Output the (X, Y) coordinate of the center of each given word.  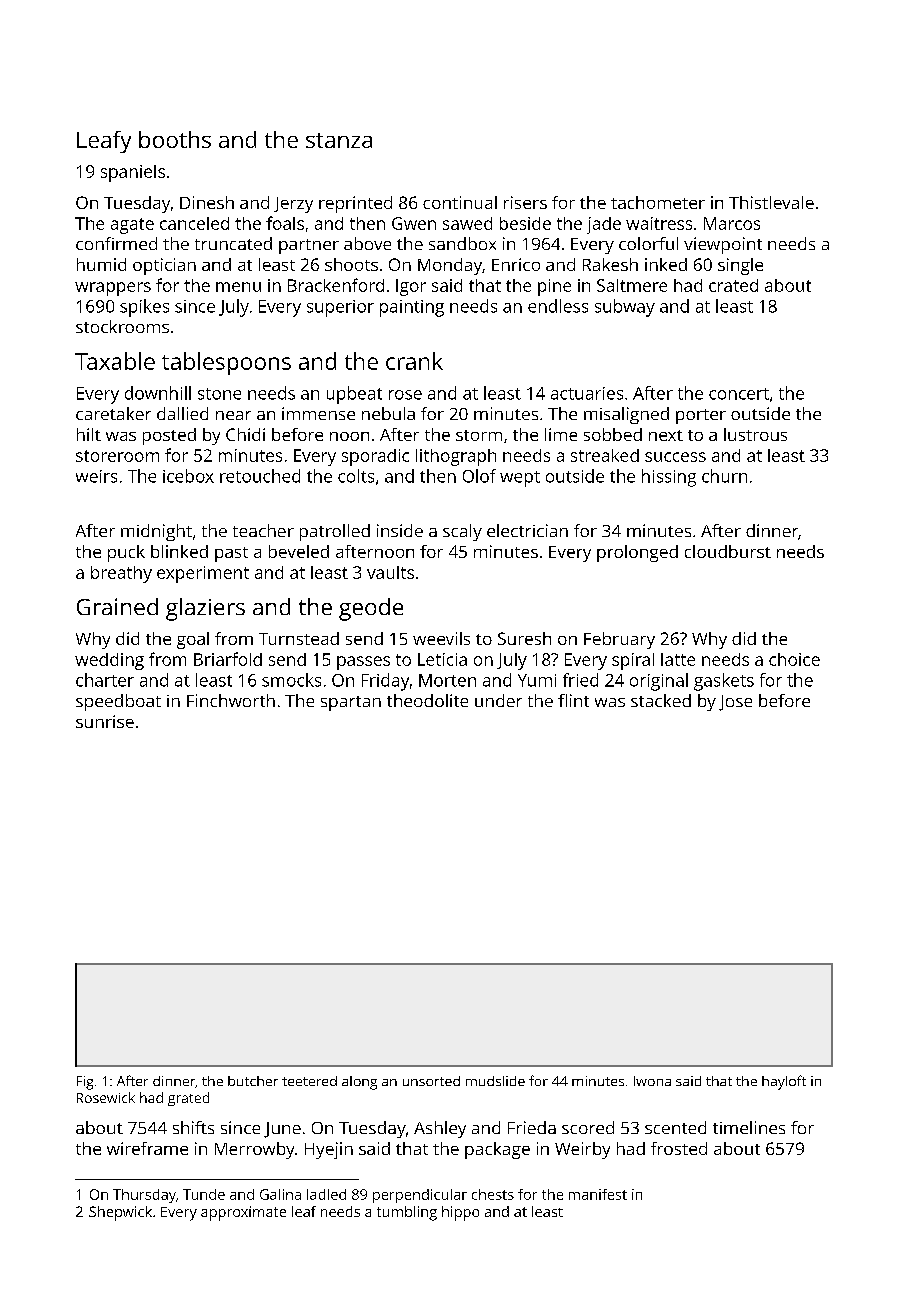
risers (525, 202)
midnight (156, 532)
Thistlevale (771, 202)
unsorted (431, 1081)
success (675, 457)
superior (340, 308)
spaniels (133, 173)
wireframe (147, 1148)
